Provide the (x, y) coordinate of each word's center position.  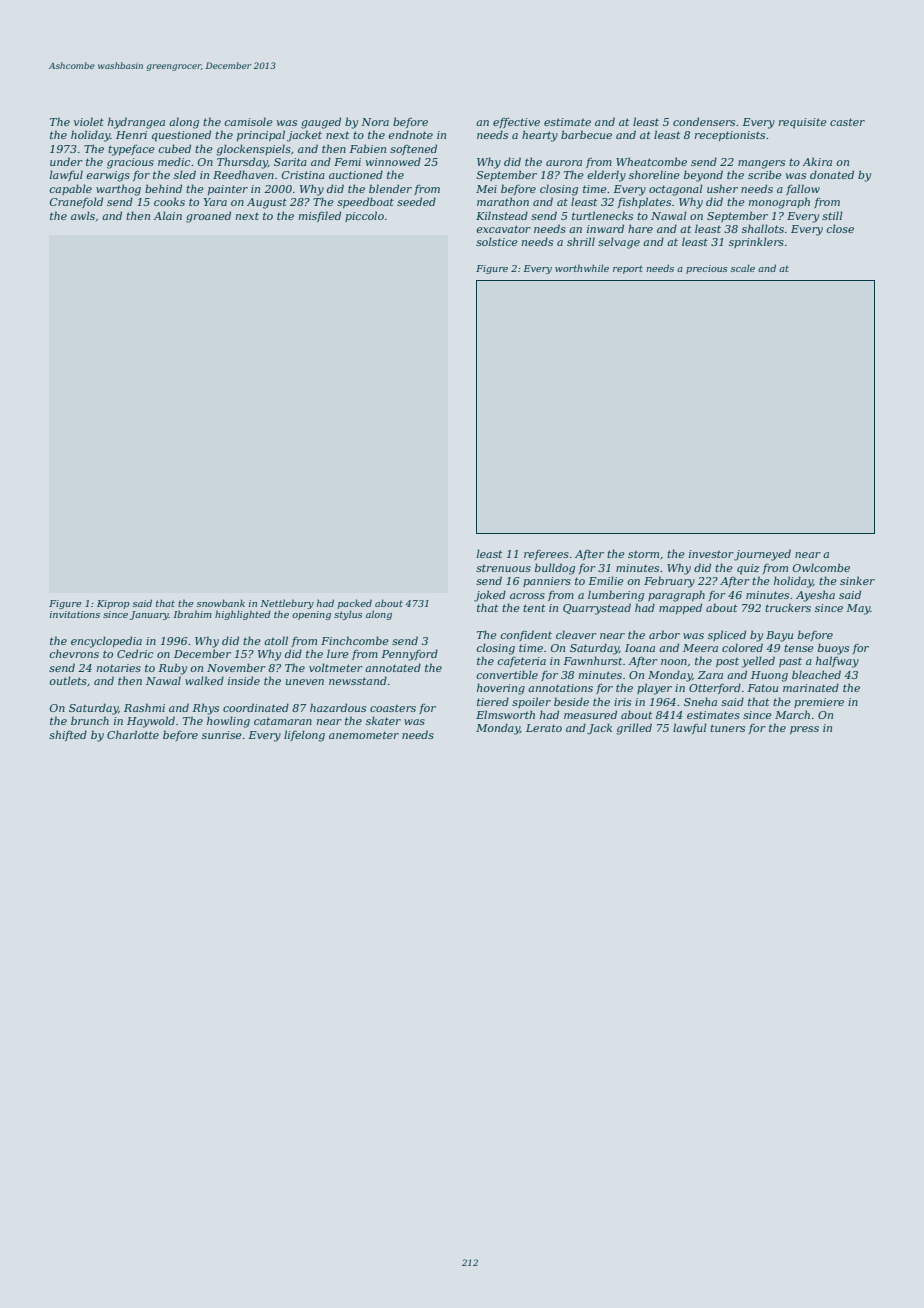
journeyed (762, 555)
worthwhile (582, 268)
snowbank (221, 603)
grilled (634, 729)
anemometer (364, 735)
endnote (410, 134)
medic (174, 161)
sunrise (222, 735)
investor (711, 554)
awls (83, 215)
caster (847, 122)
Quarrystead (597, 609)
